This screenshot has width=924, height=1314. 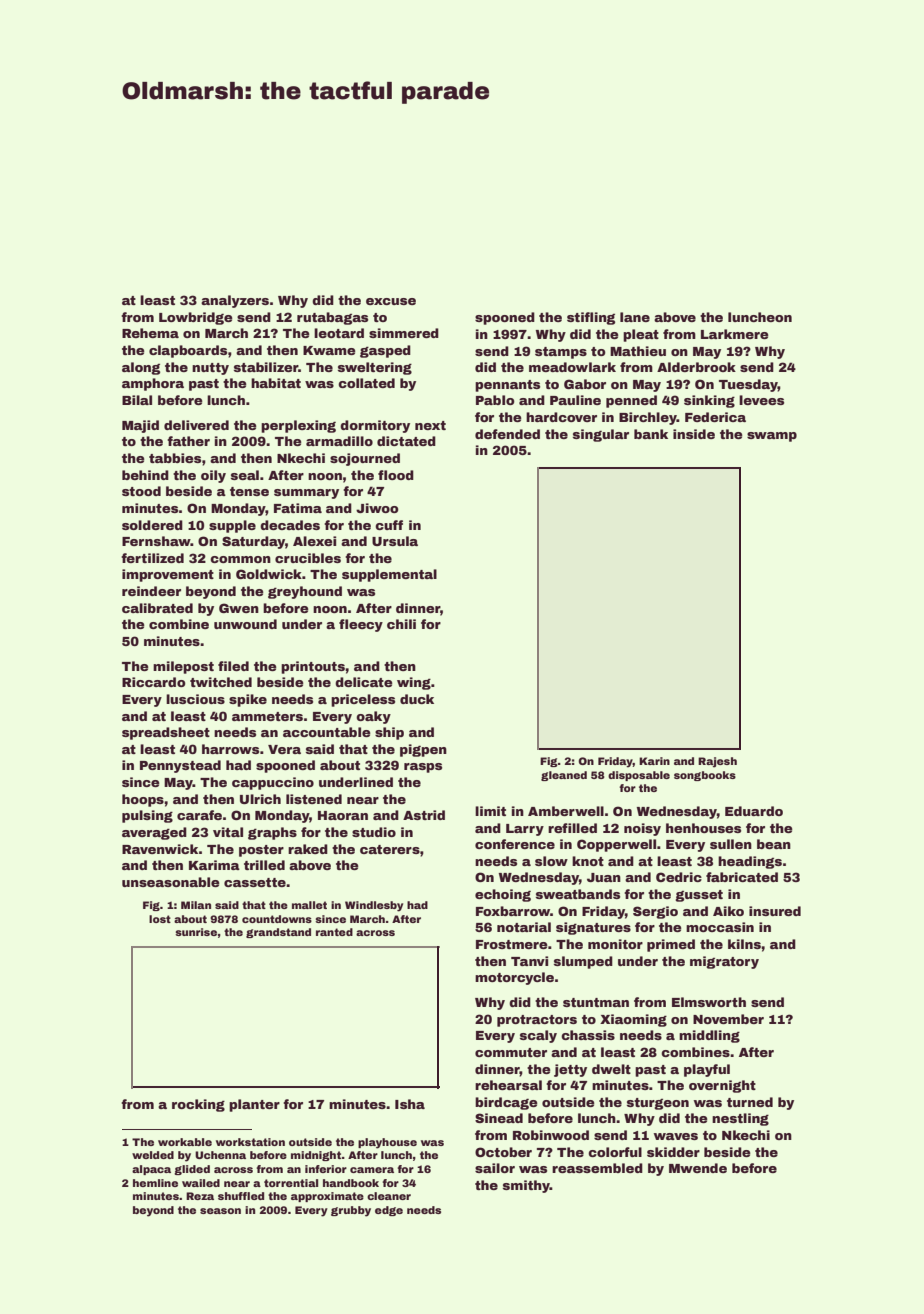 I want to click on October, so click(x=503, y=1152).
